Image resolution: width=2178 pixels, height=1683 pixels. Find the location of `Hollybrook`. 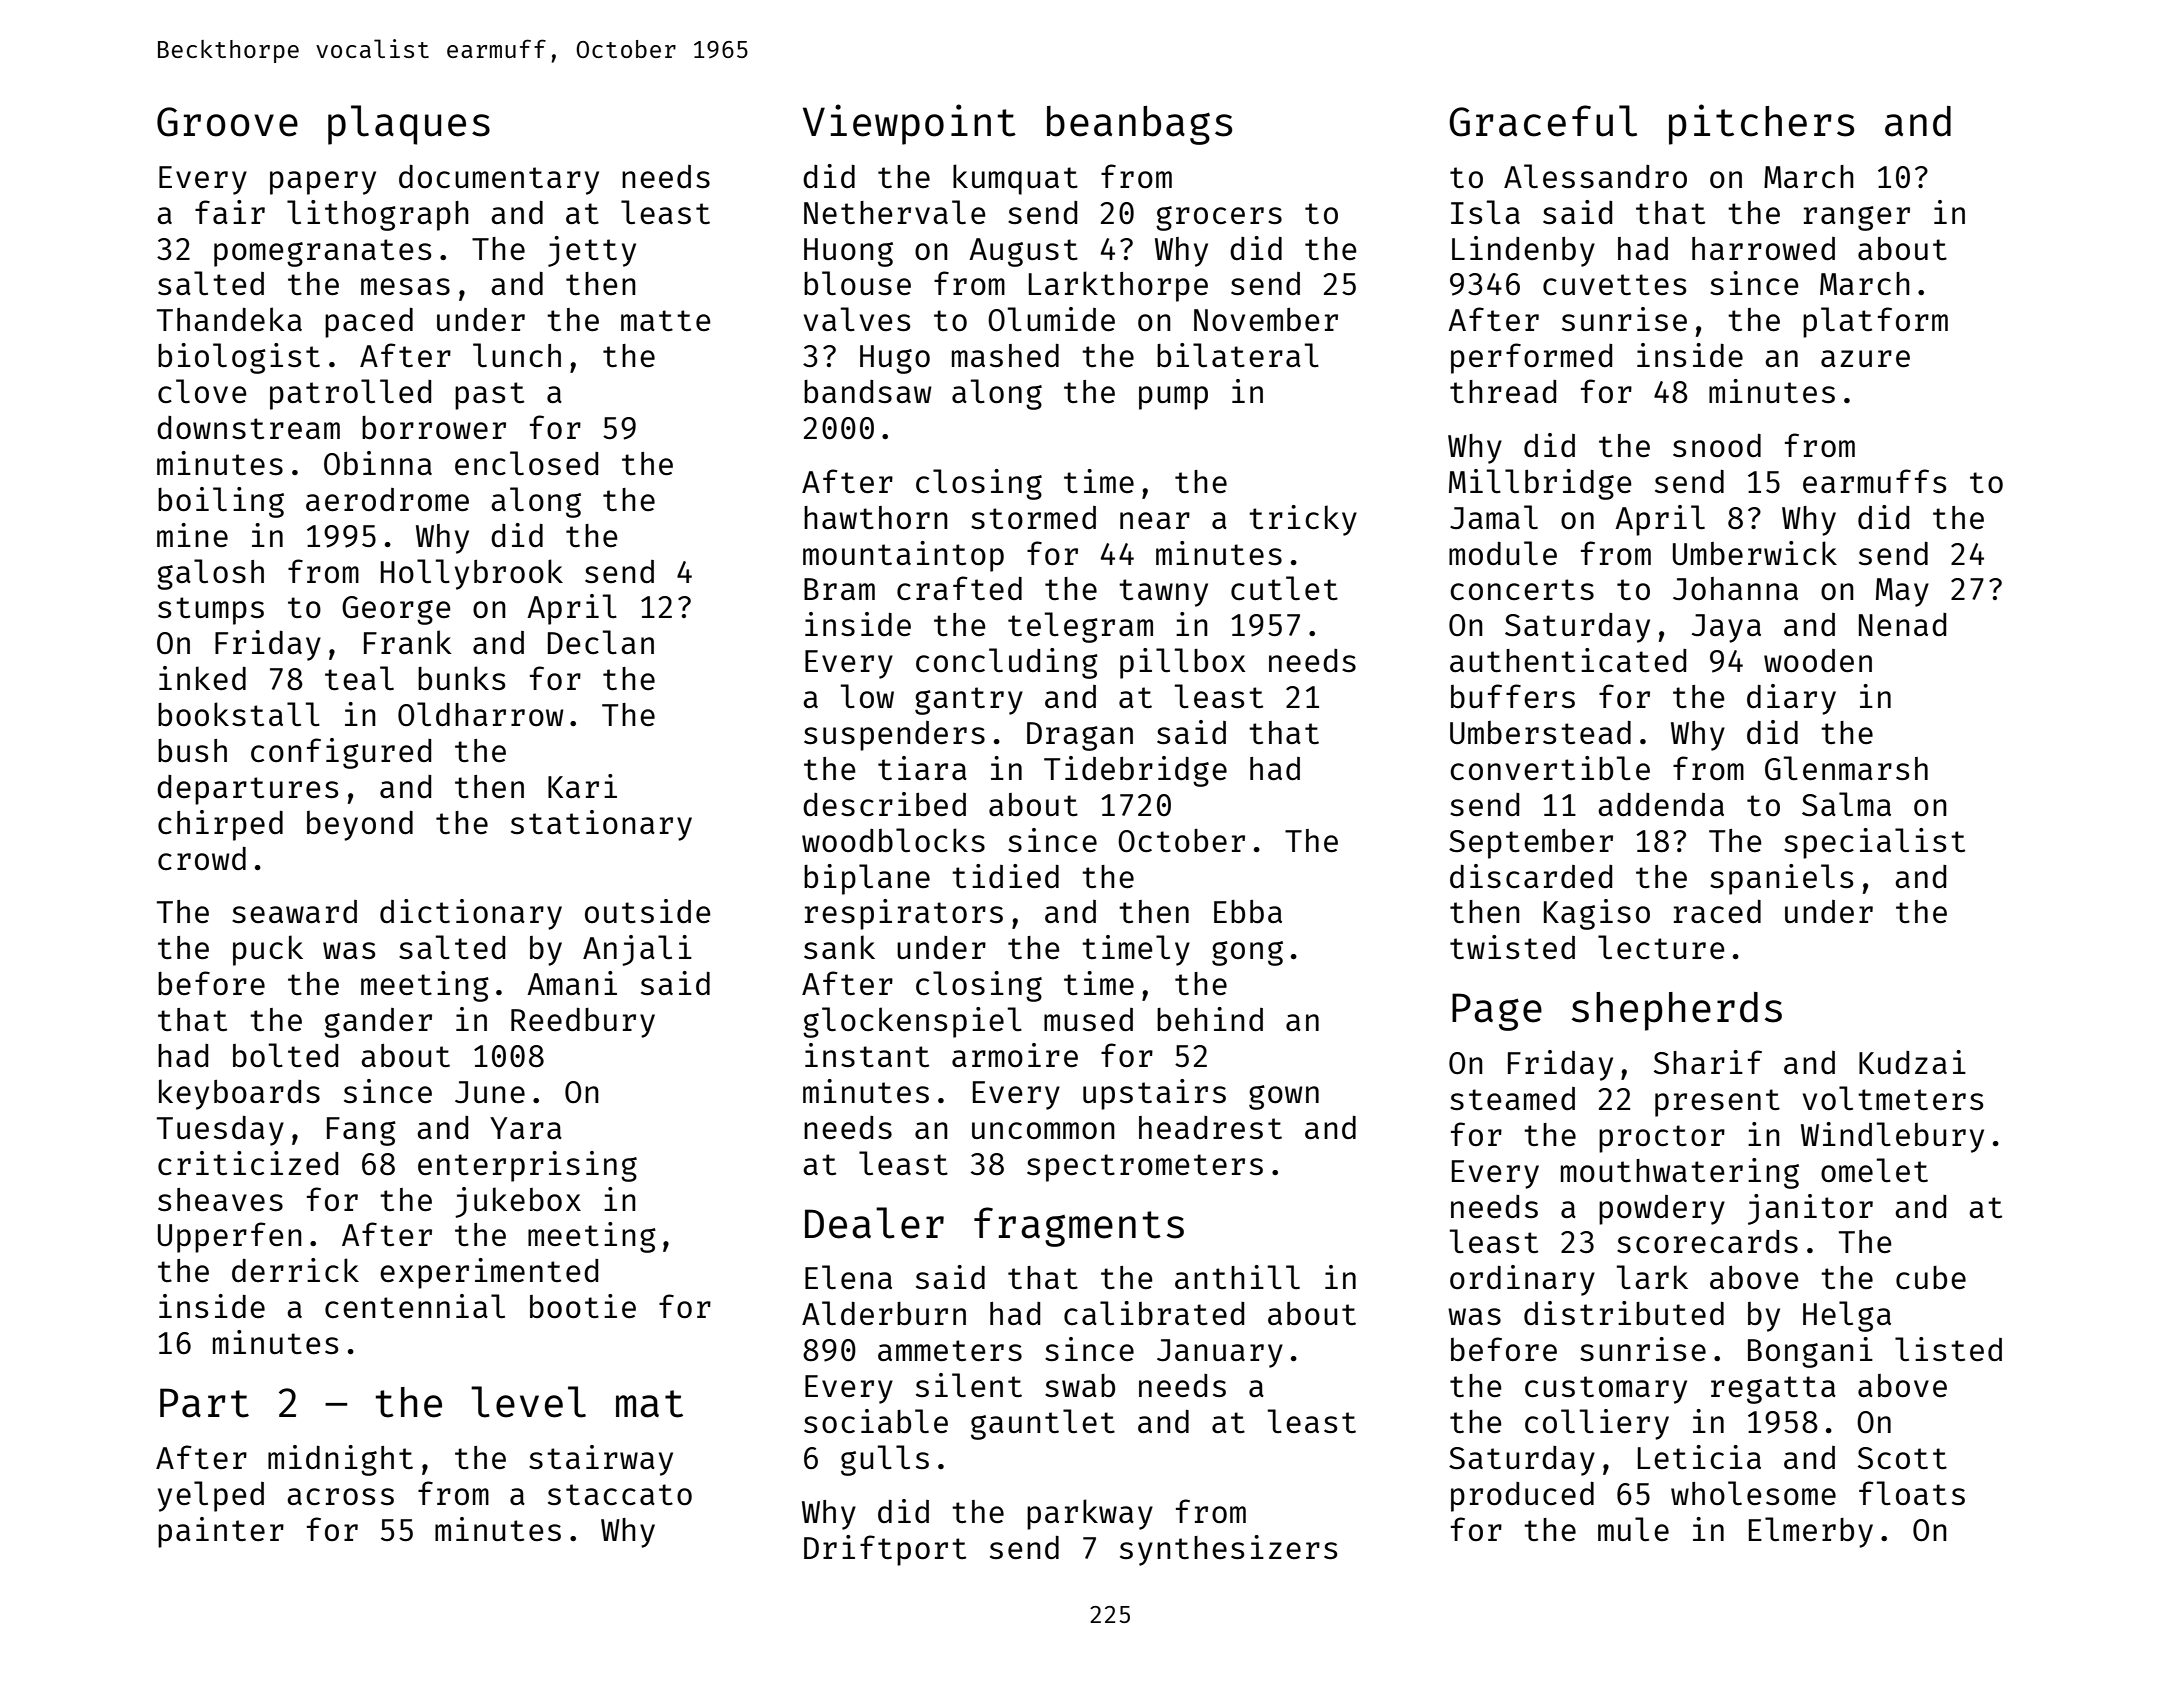

Hollybrook is located at coordinates (472, 574).
